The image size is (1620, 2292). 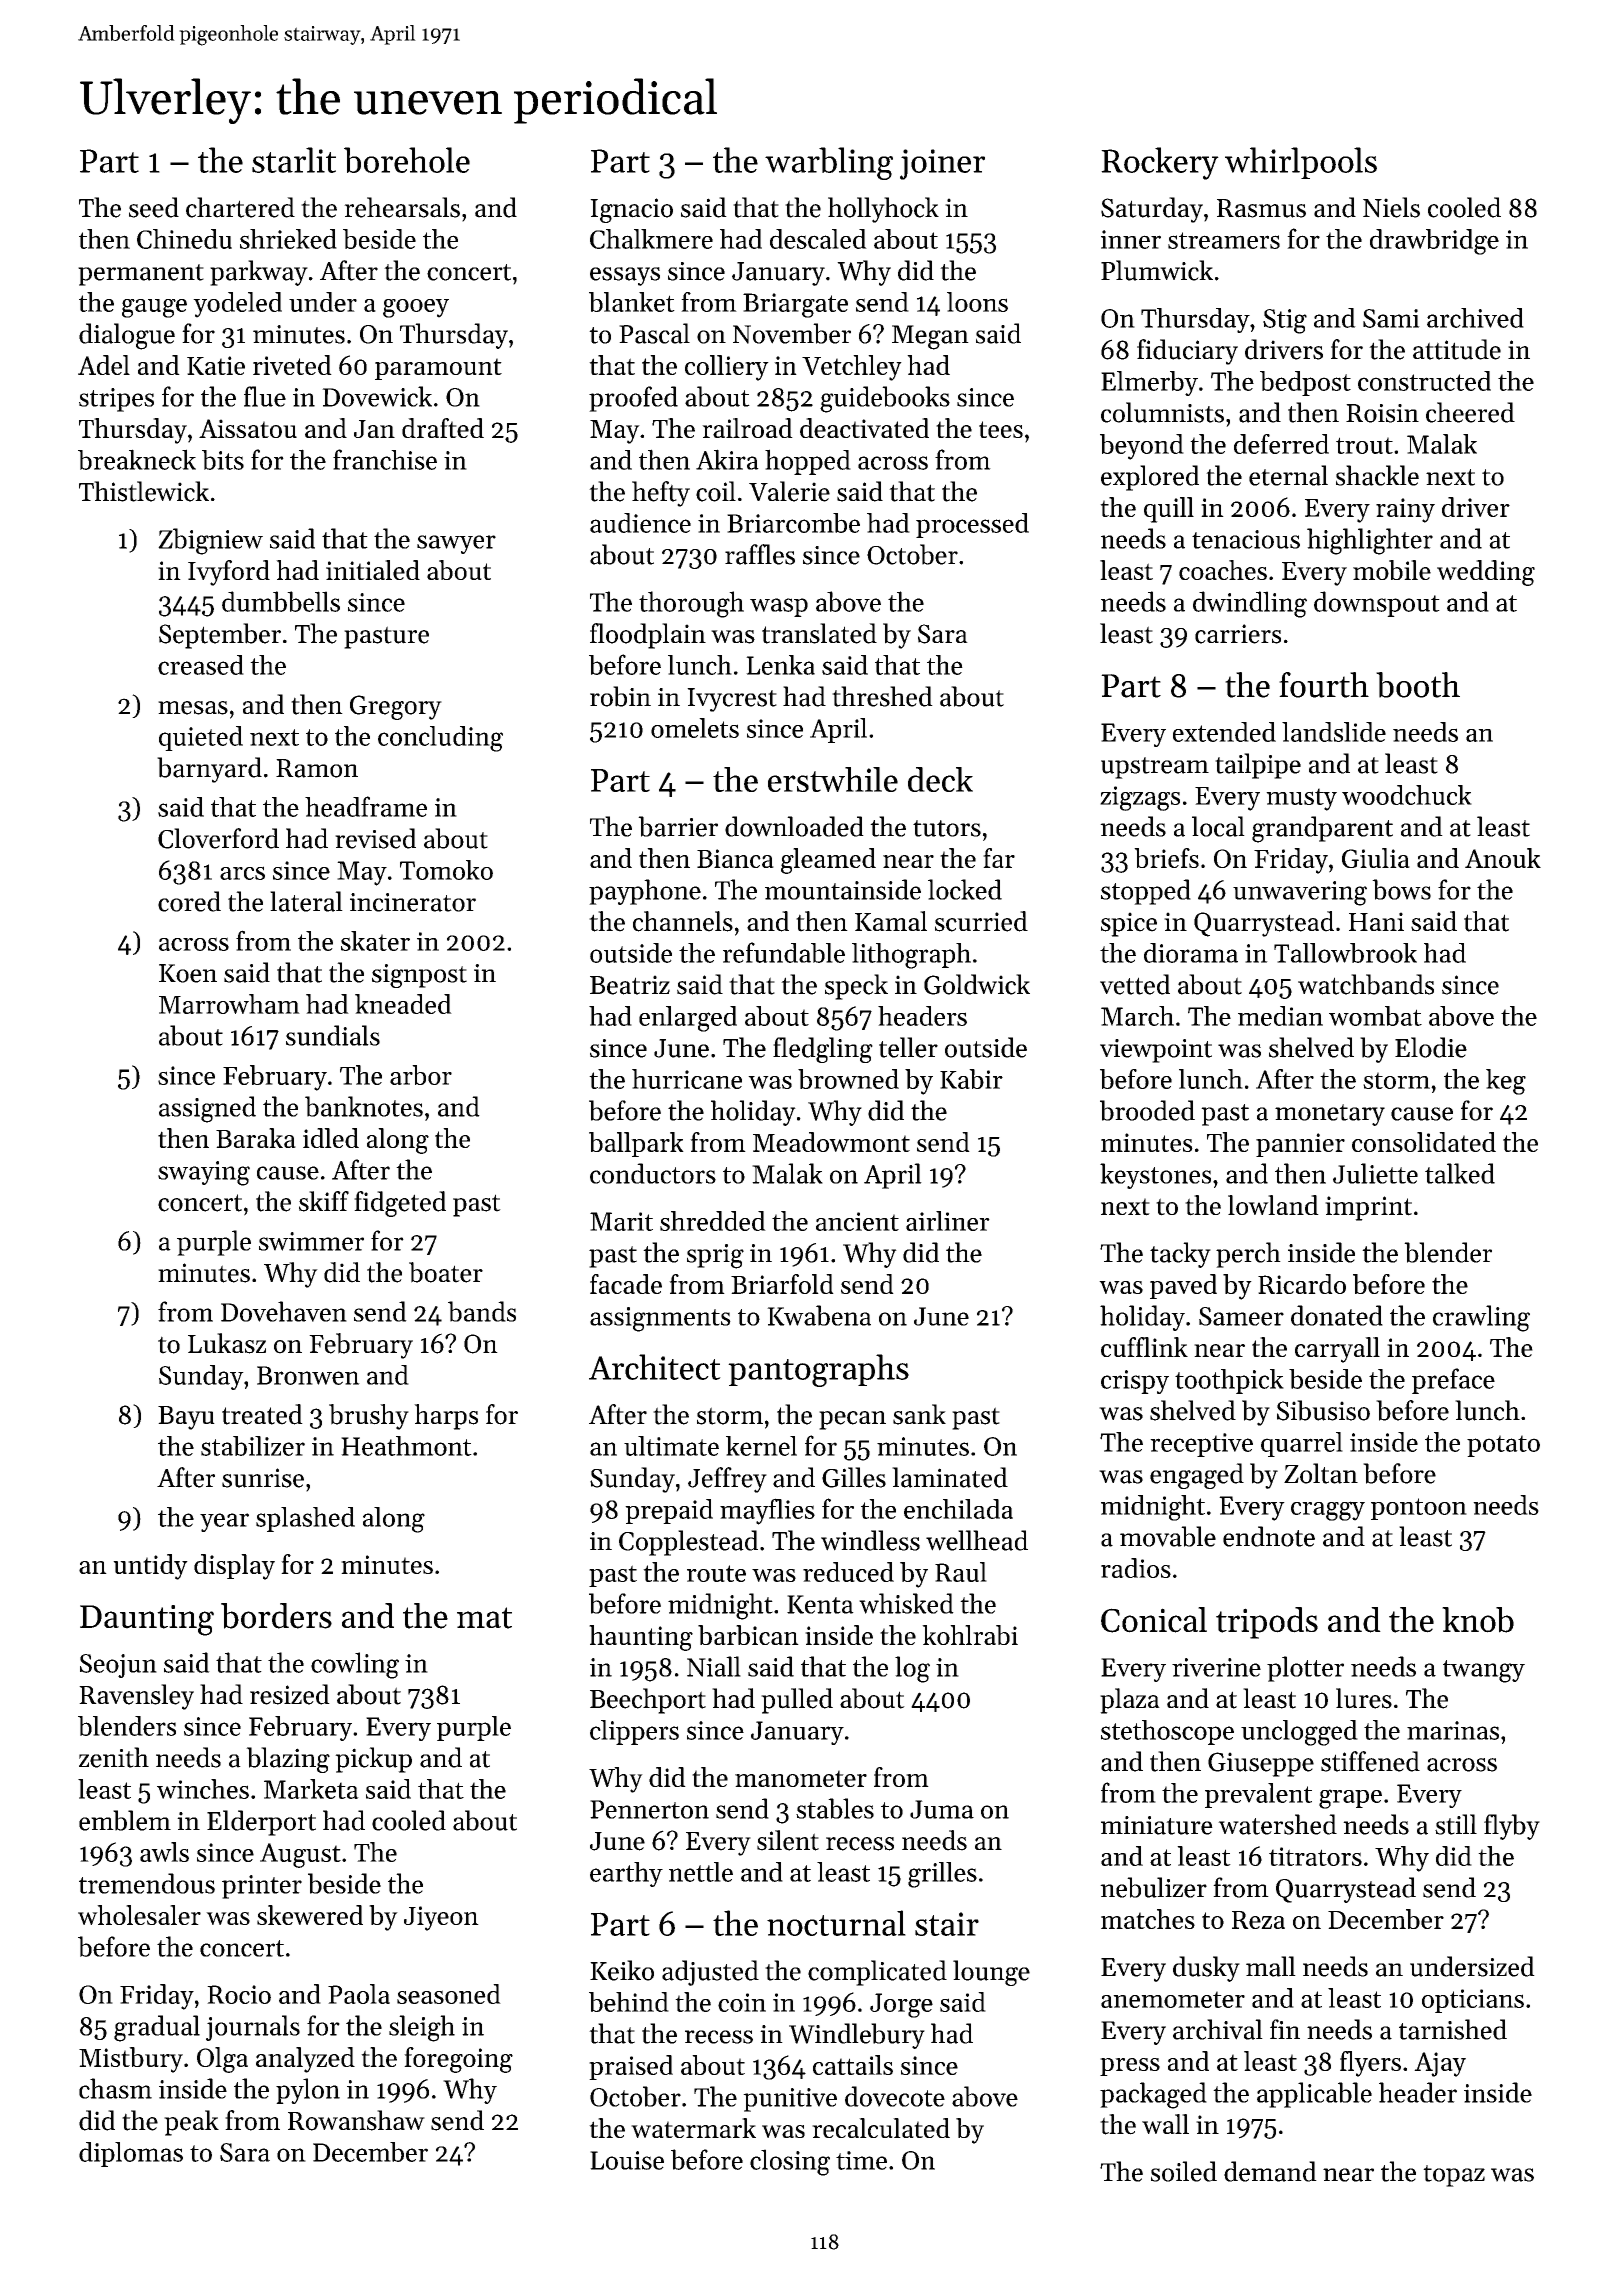 What do you see at coordinates (154, 207) in the page?
I see `seed` at bounding box center [154, 207].
